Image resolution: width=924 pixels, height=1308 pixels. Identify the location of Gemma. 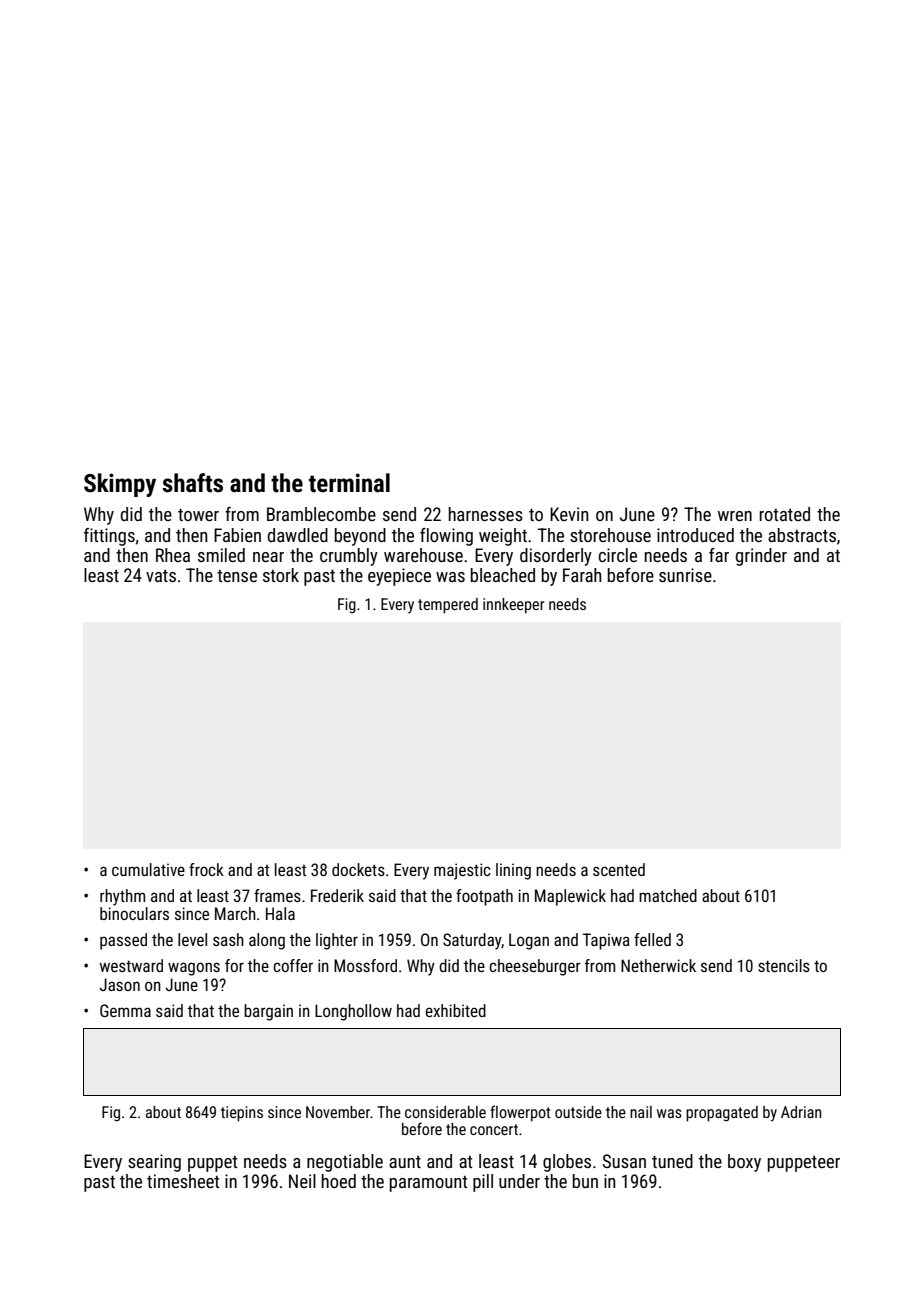
(125, 1010).
